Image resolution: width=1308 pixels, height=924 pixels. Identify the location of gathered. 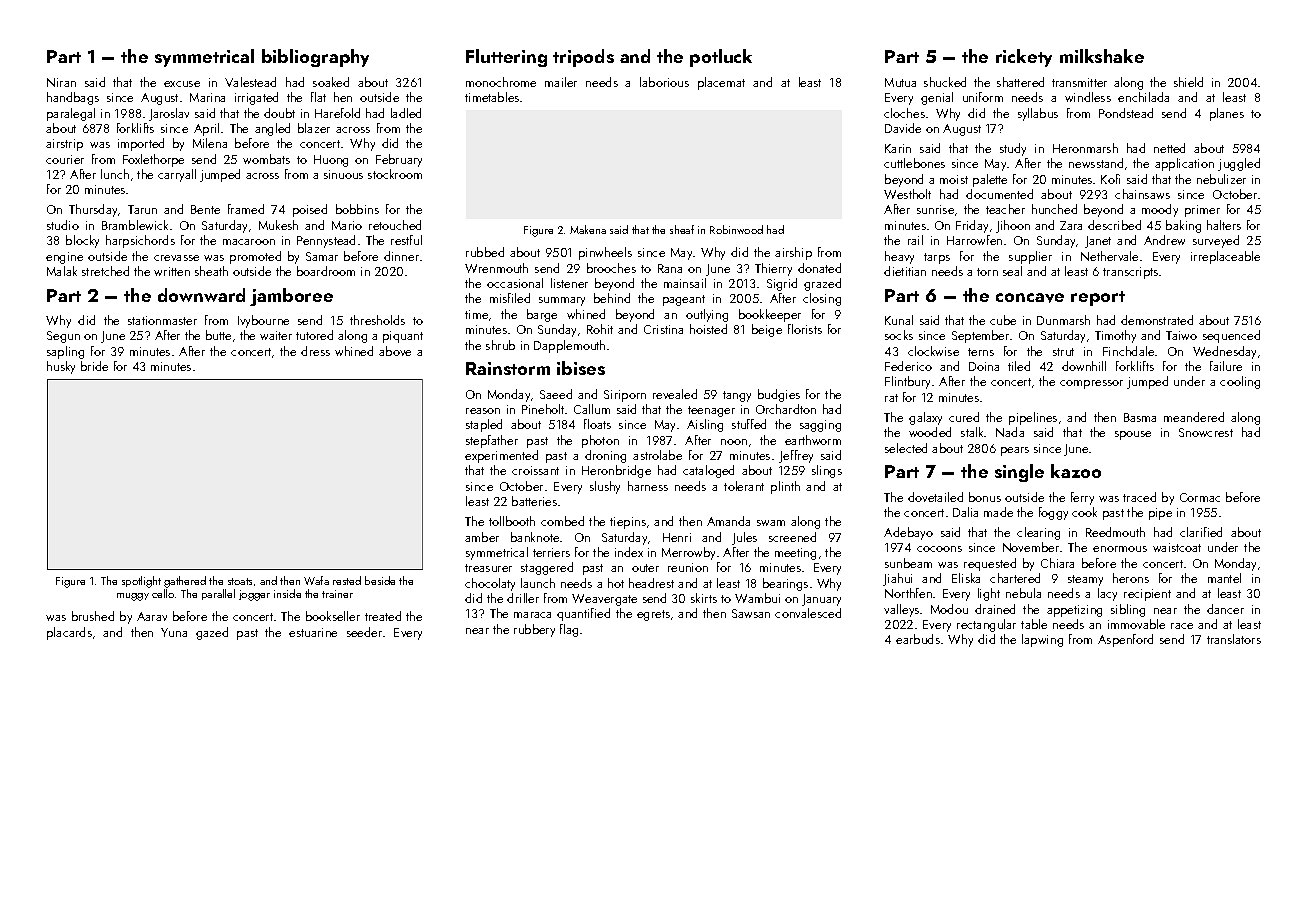
(185, 582).
